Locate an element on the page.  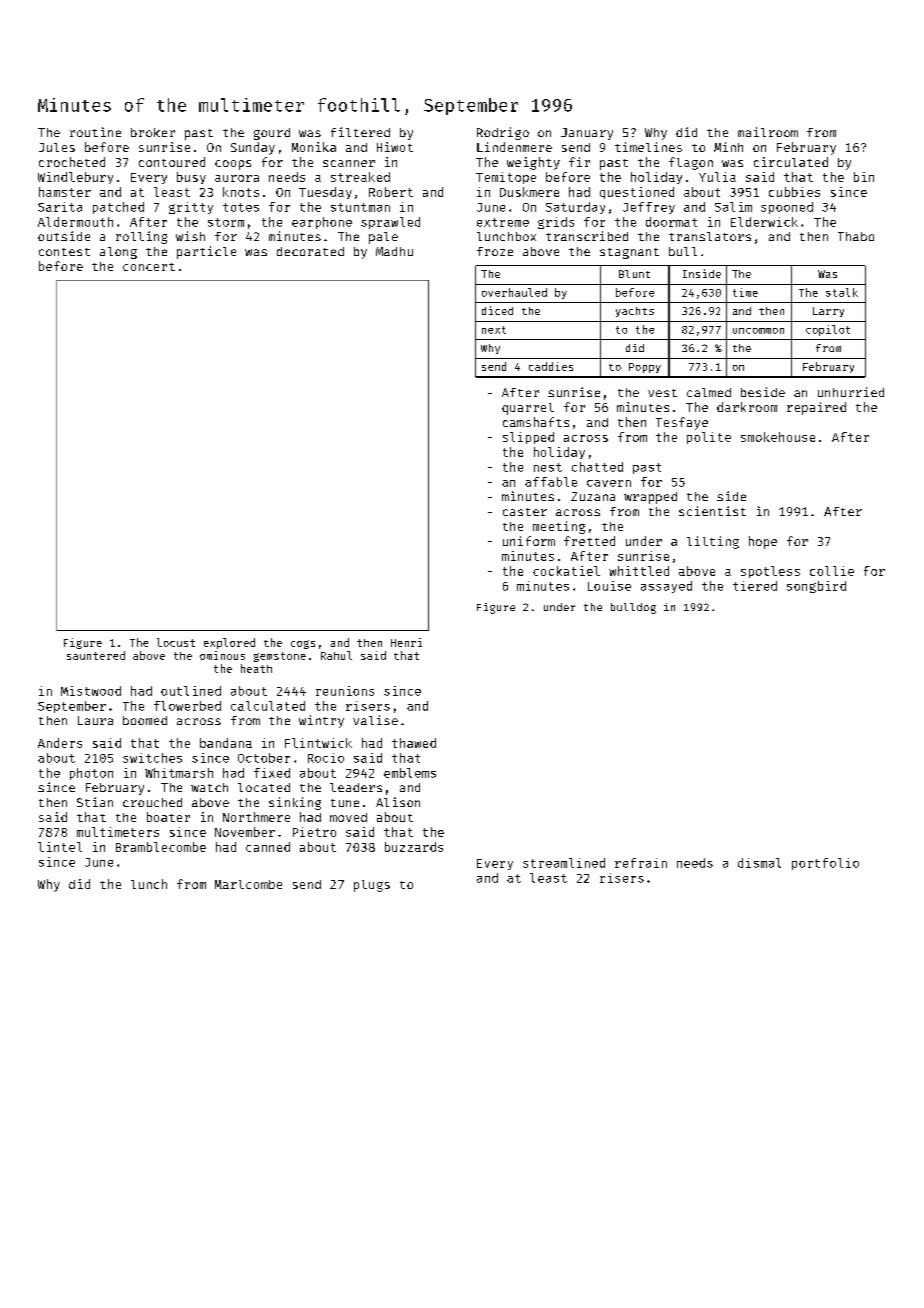
assayed is located at coordinates (666, 587).
